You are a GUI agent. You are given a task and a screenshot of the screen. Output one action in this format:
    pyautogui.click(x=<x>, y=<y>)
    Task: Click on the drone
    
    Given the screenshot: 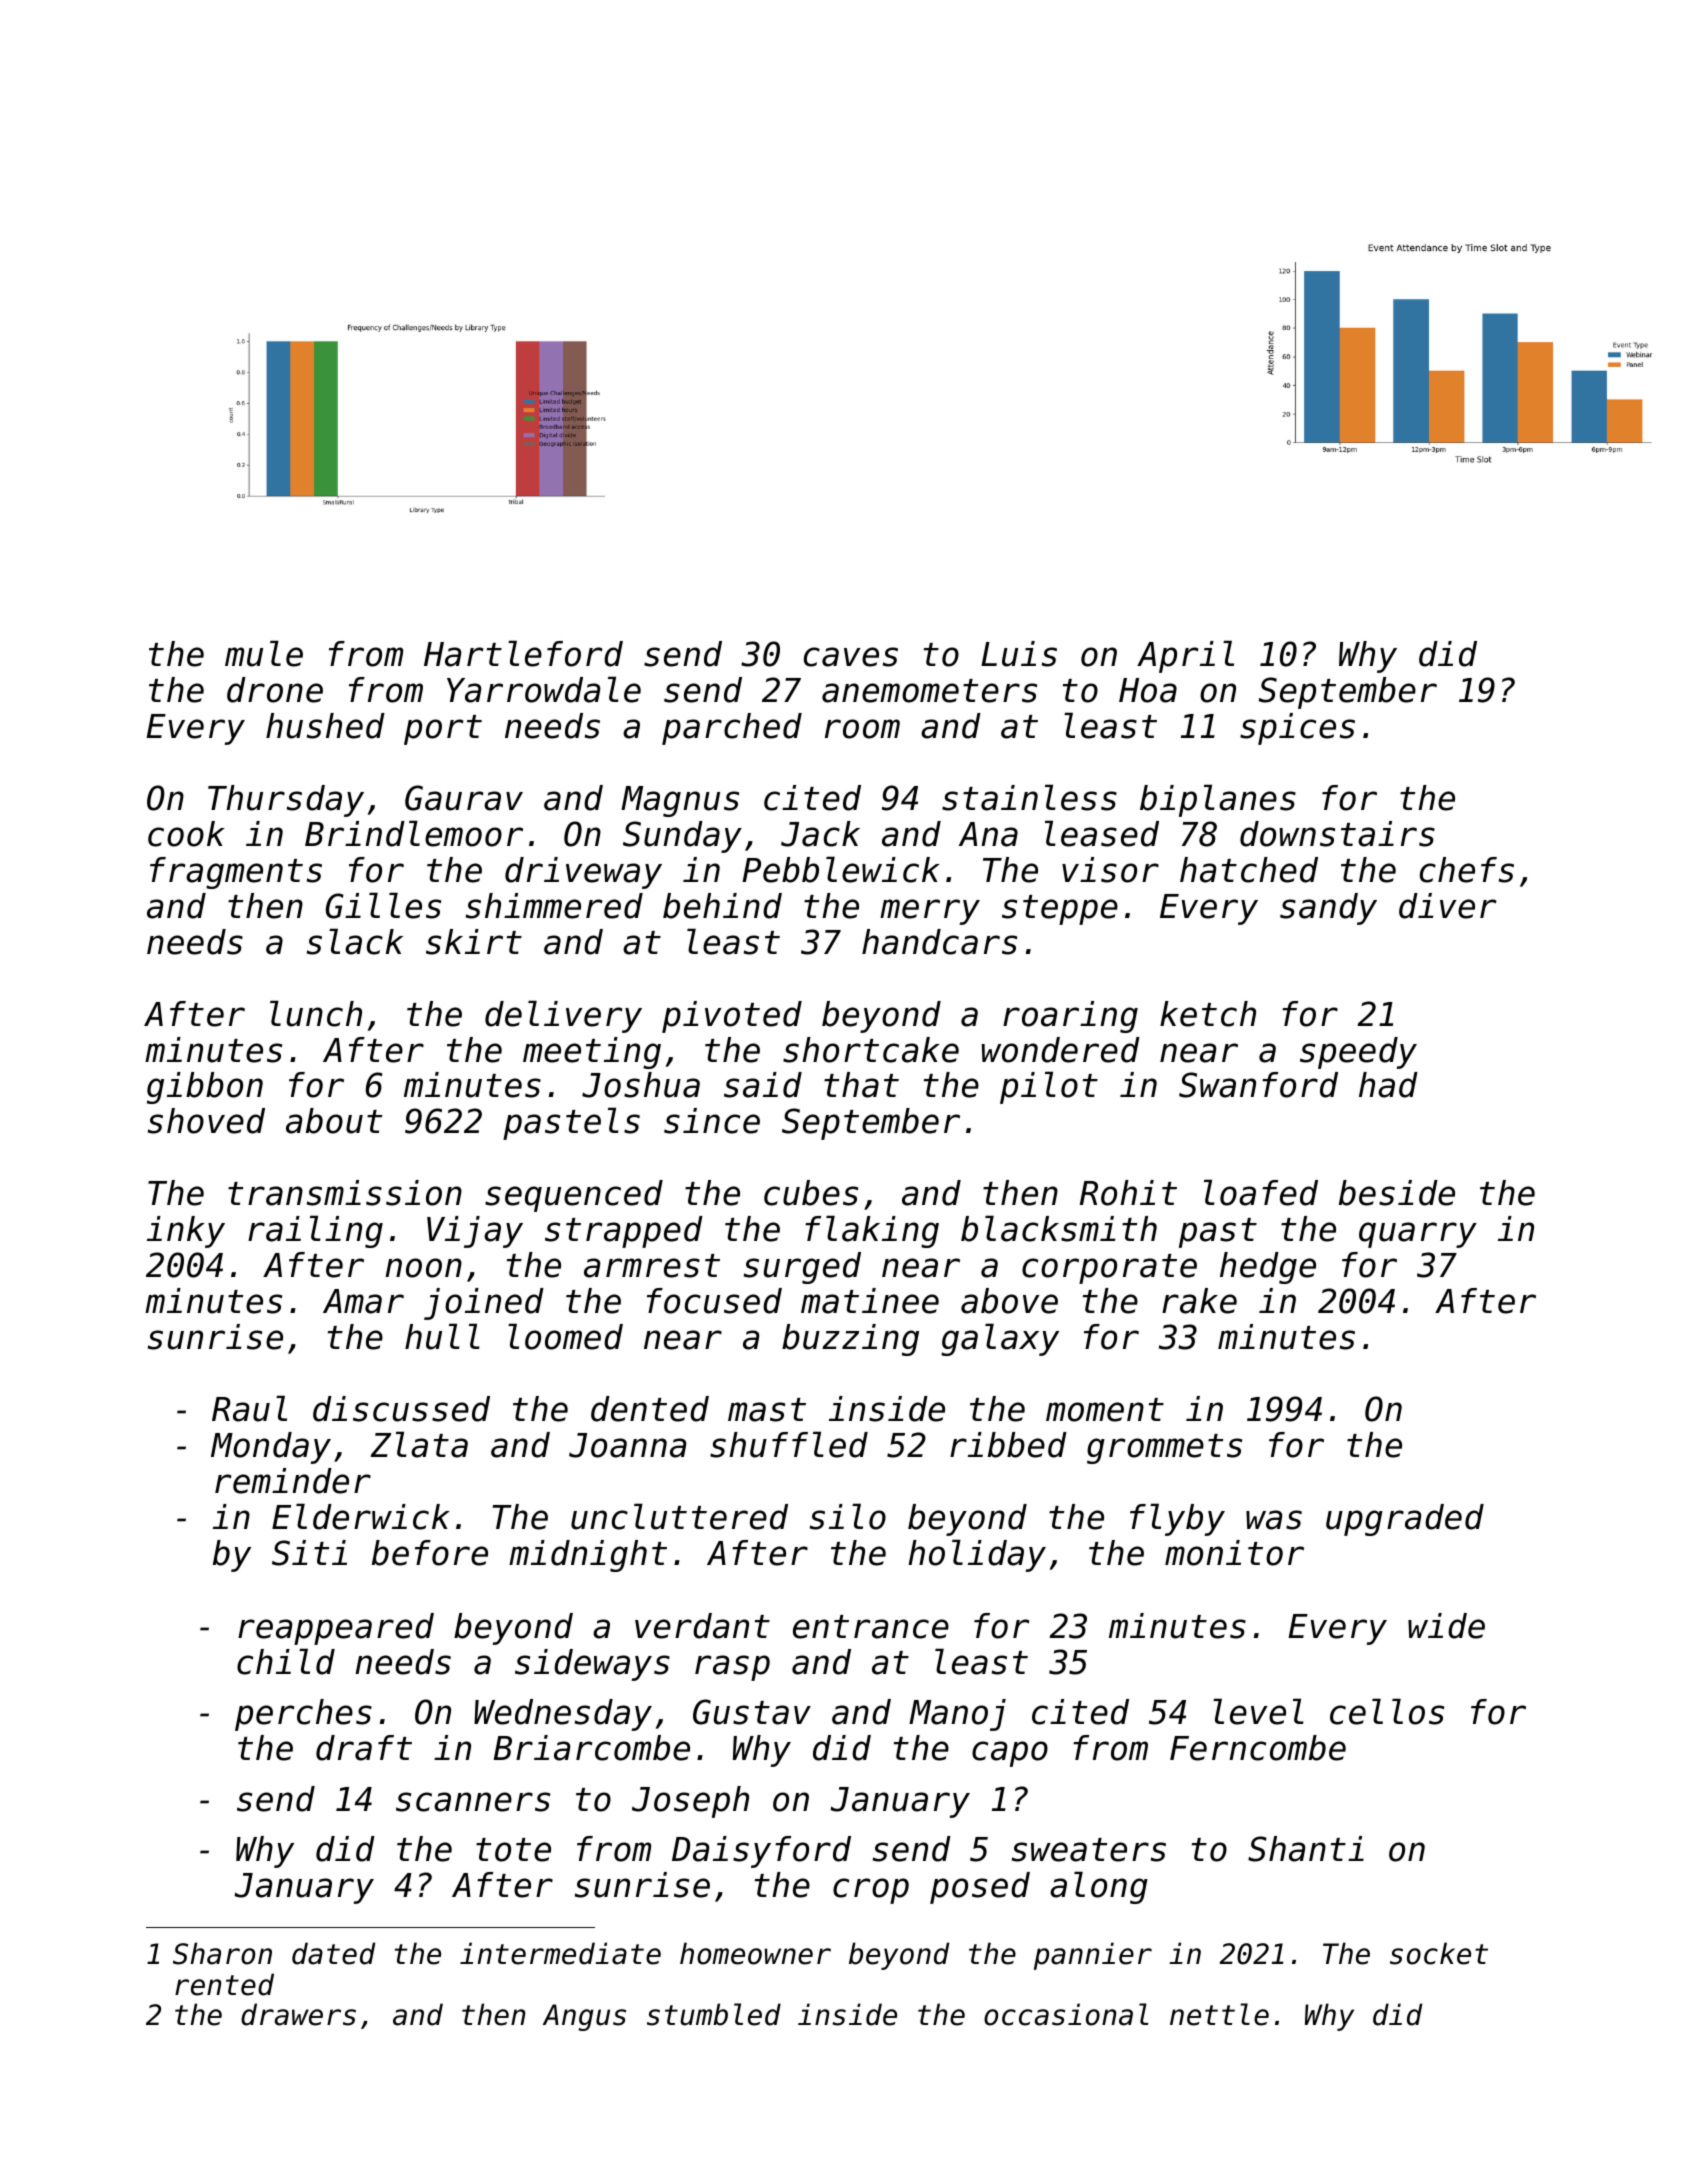 What is the action you would take?
    pyautogui.click(x=275, y=690)
